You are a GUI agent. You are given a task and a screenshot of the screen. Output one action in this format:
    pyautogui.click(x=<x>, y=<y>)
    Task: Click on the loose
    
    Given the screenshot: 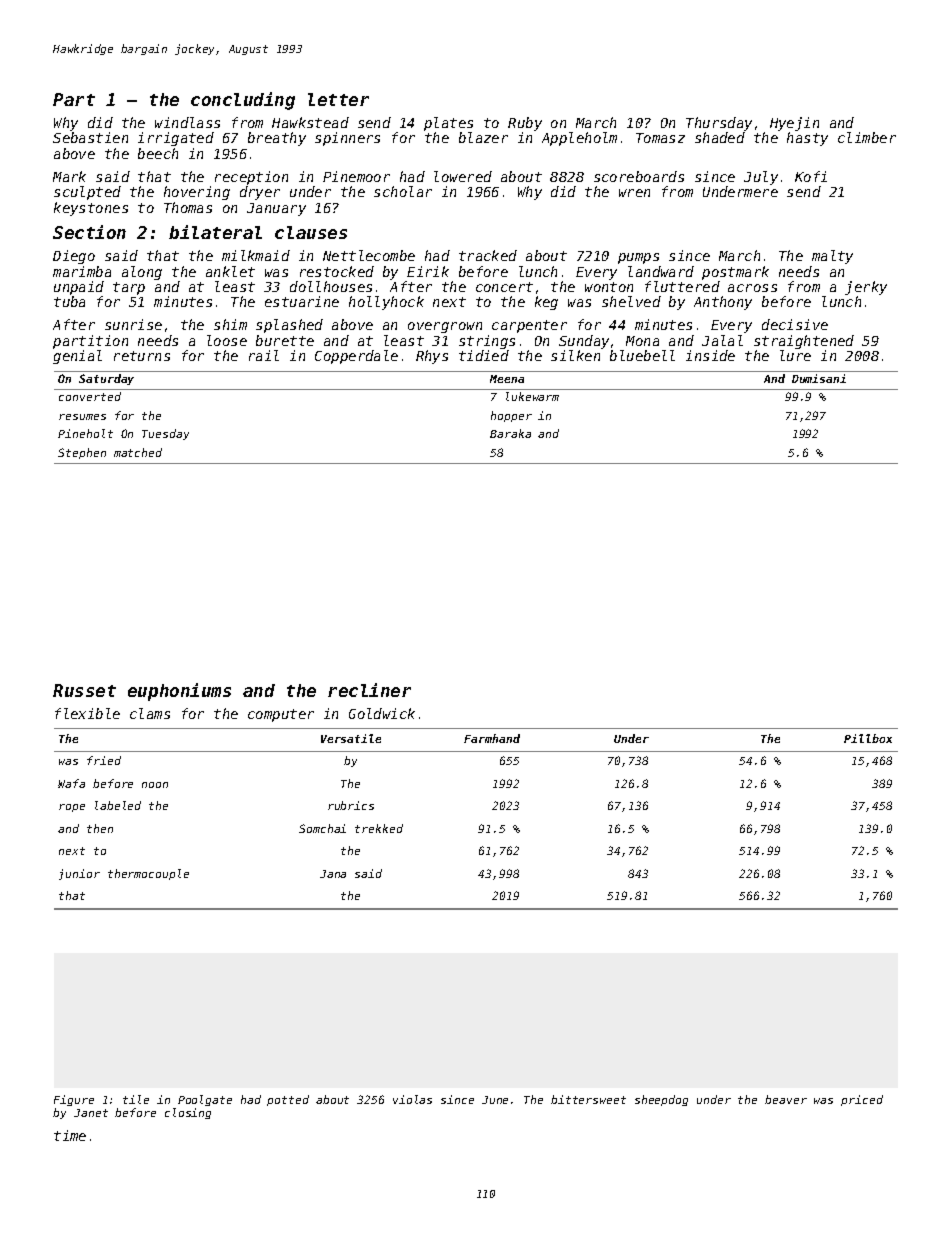 What is the action you would take?
    pyautogui.click(x=227, y=340)
